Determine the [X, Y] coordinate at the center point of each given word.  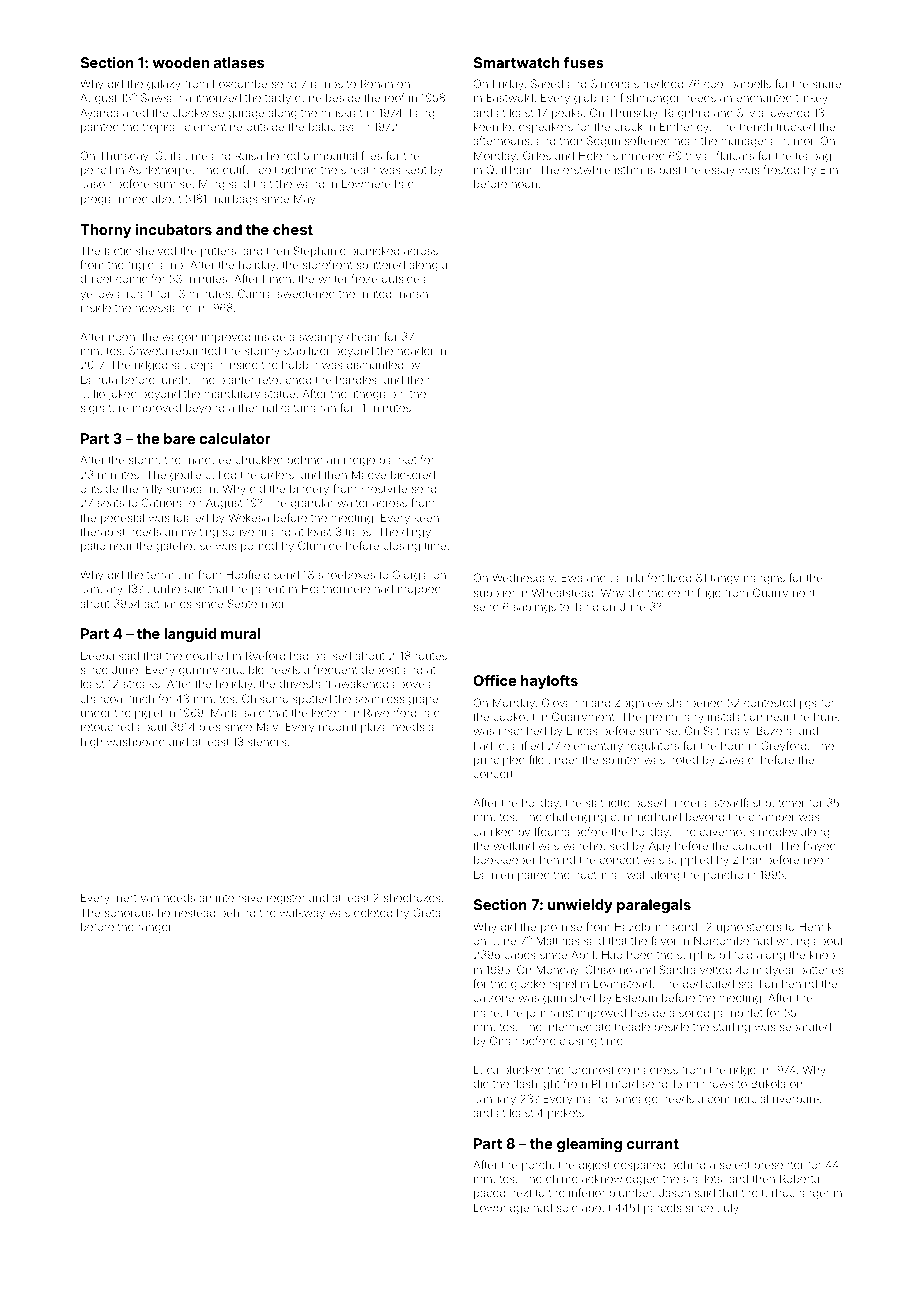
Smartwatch [516, 62]
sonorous [129, 913]
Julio [93, 393]
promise [561, 927]
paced [489, 1194]
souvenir [245, 531]
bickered [413, 474]
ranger [155, 929]
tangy [725, 579]
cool [714, 84]
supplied [690, 860]
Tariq [585, 607]
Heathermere [336, 588]
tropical [161, 127]
